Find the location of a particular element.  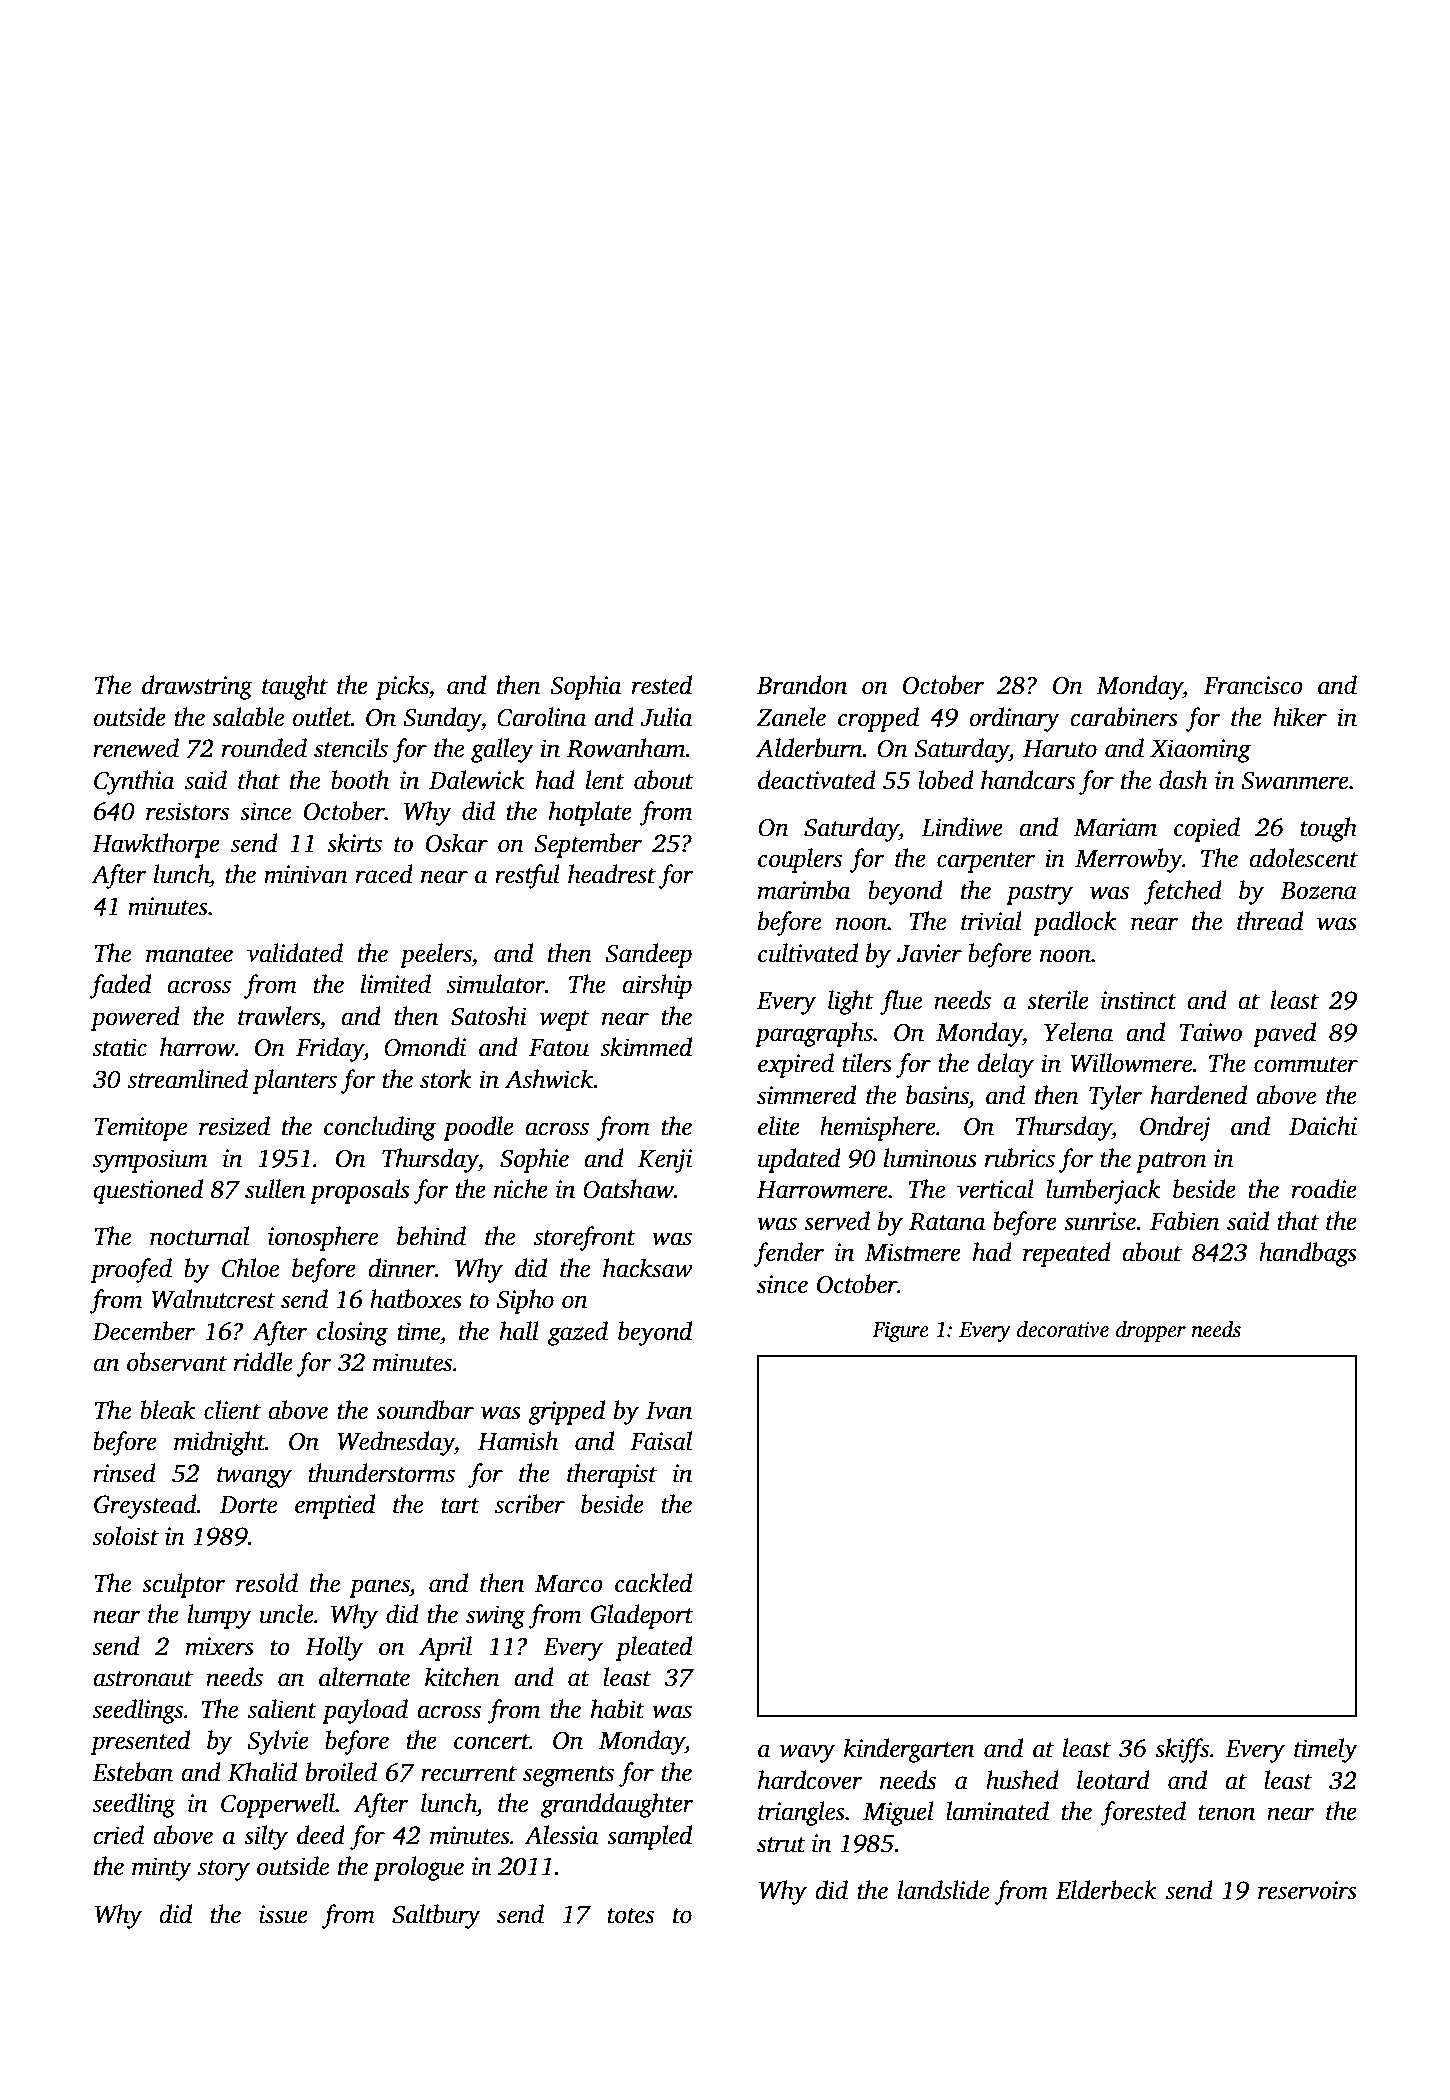

Elderbeck is located at coordinates (1106, 1890).
